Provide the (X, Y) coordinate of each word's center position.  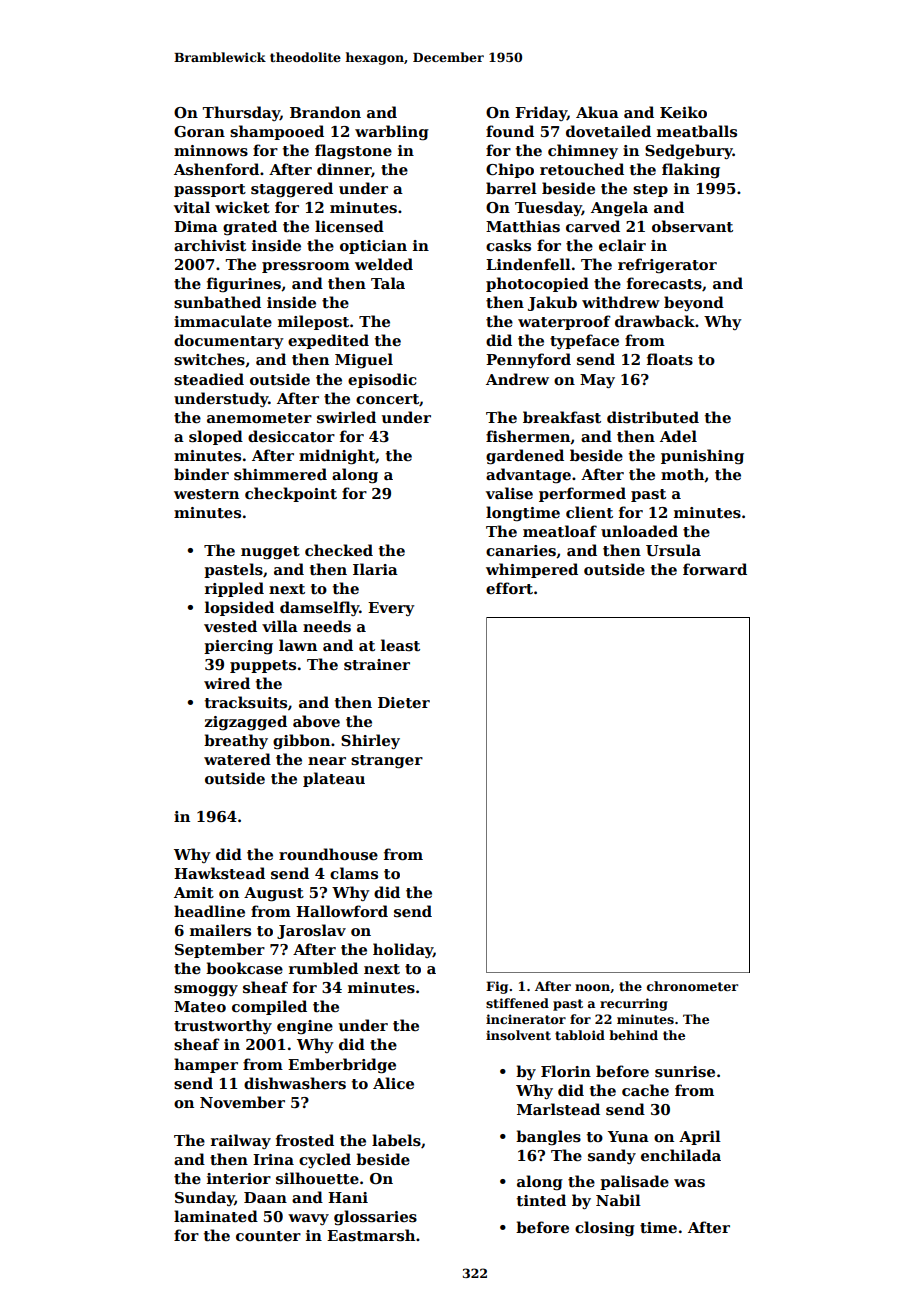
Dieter (404, 702)
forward (715, 569)
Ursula (673, 550)
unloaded (639, 531)
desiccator (291, 436)
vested (230, 626)
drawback (655, 321)
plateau (334, 779)
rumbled (323, 968)
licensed (349, 226)
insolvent (518, 1035)
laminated (216, 1216)
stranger (387, 762)
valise (509, 493)
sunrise (685, 1072)
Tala (388, 283)
